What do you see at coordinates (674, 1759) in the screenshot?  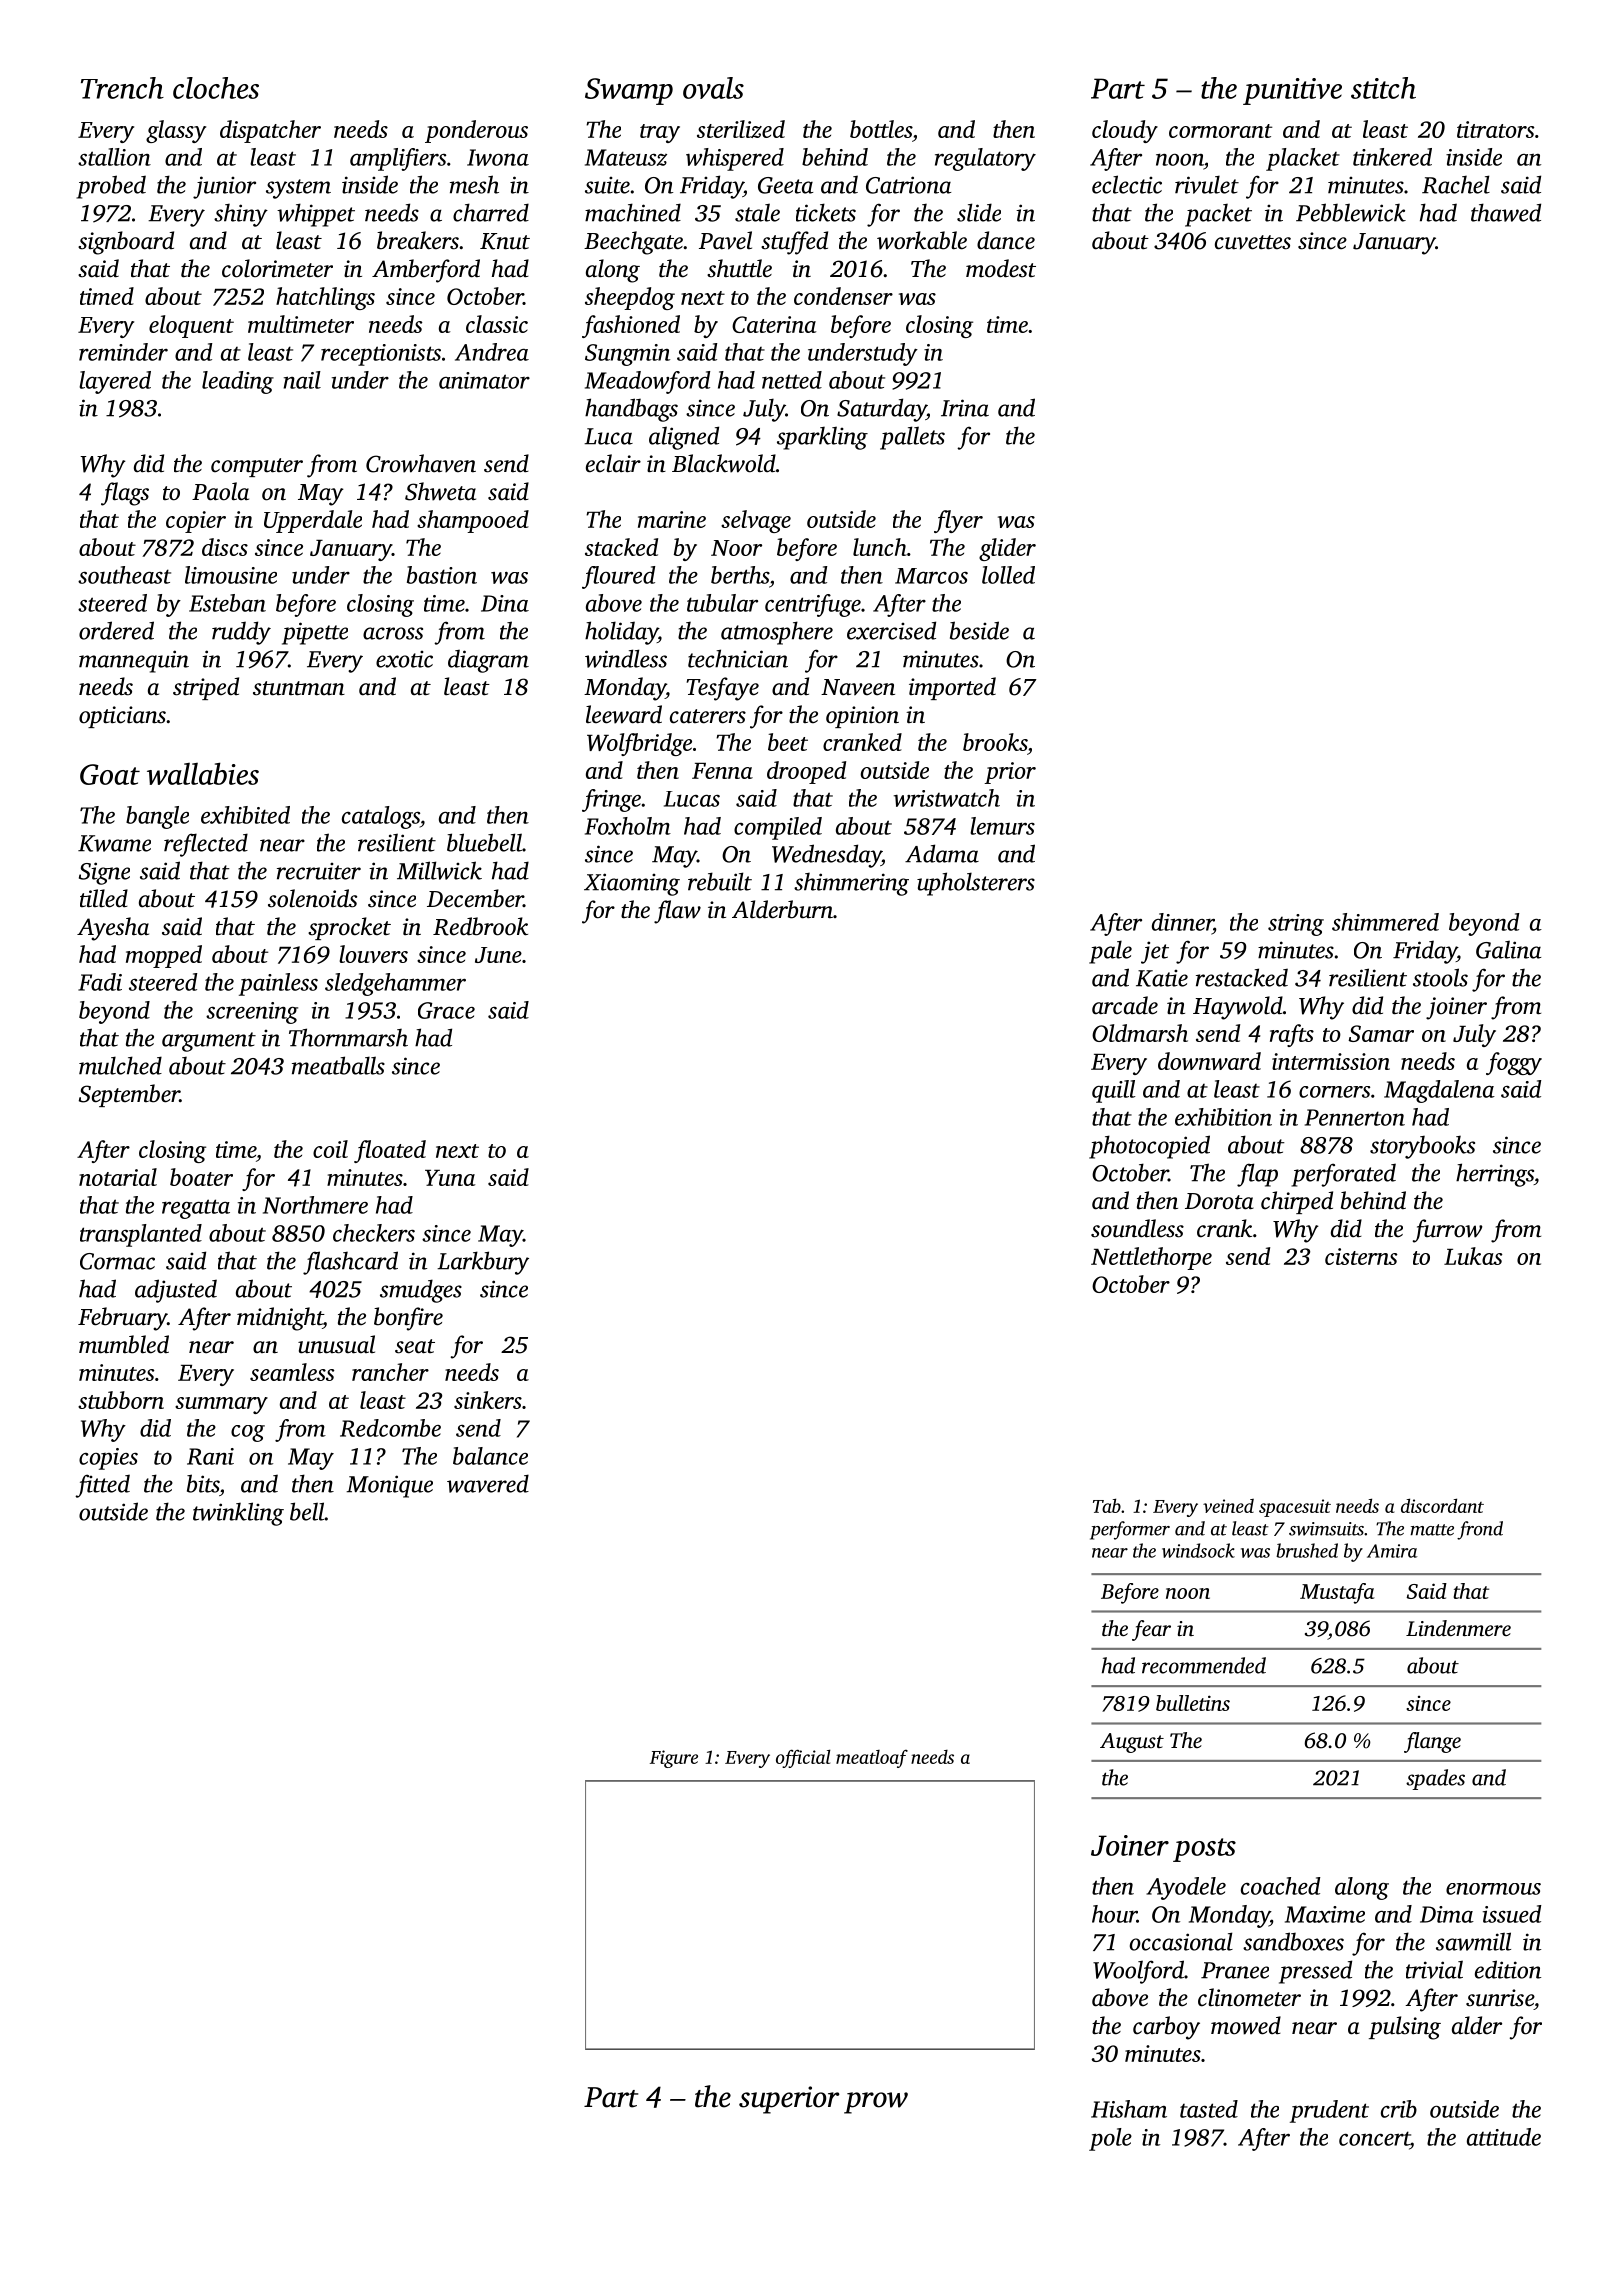 I see `Figure` at bounding box center [674, 1759].
